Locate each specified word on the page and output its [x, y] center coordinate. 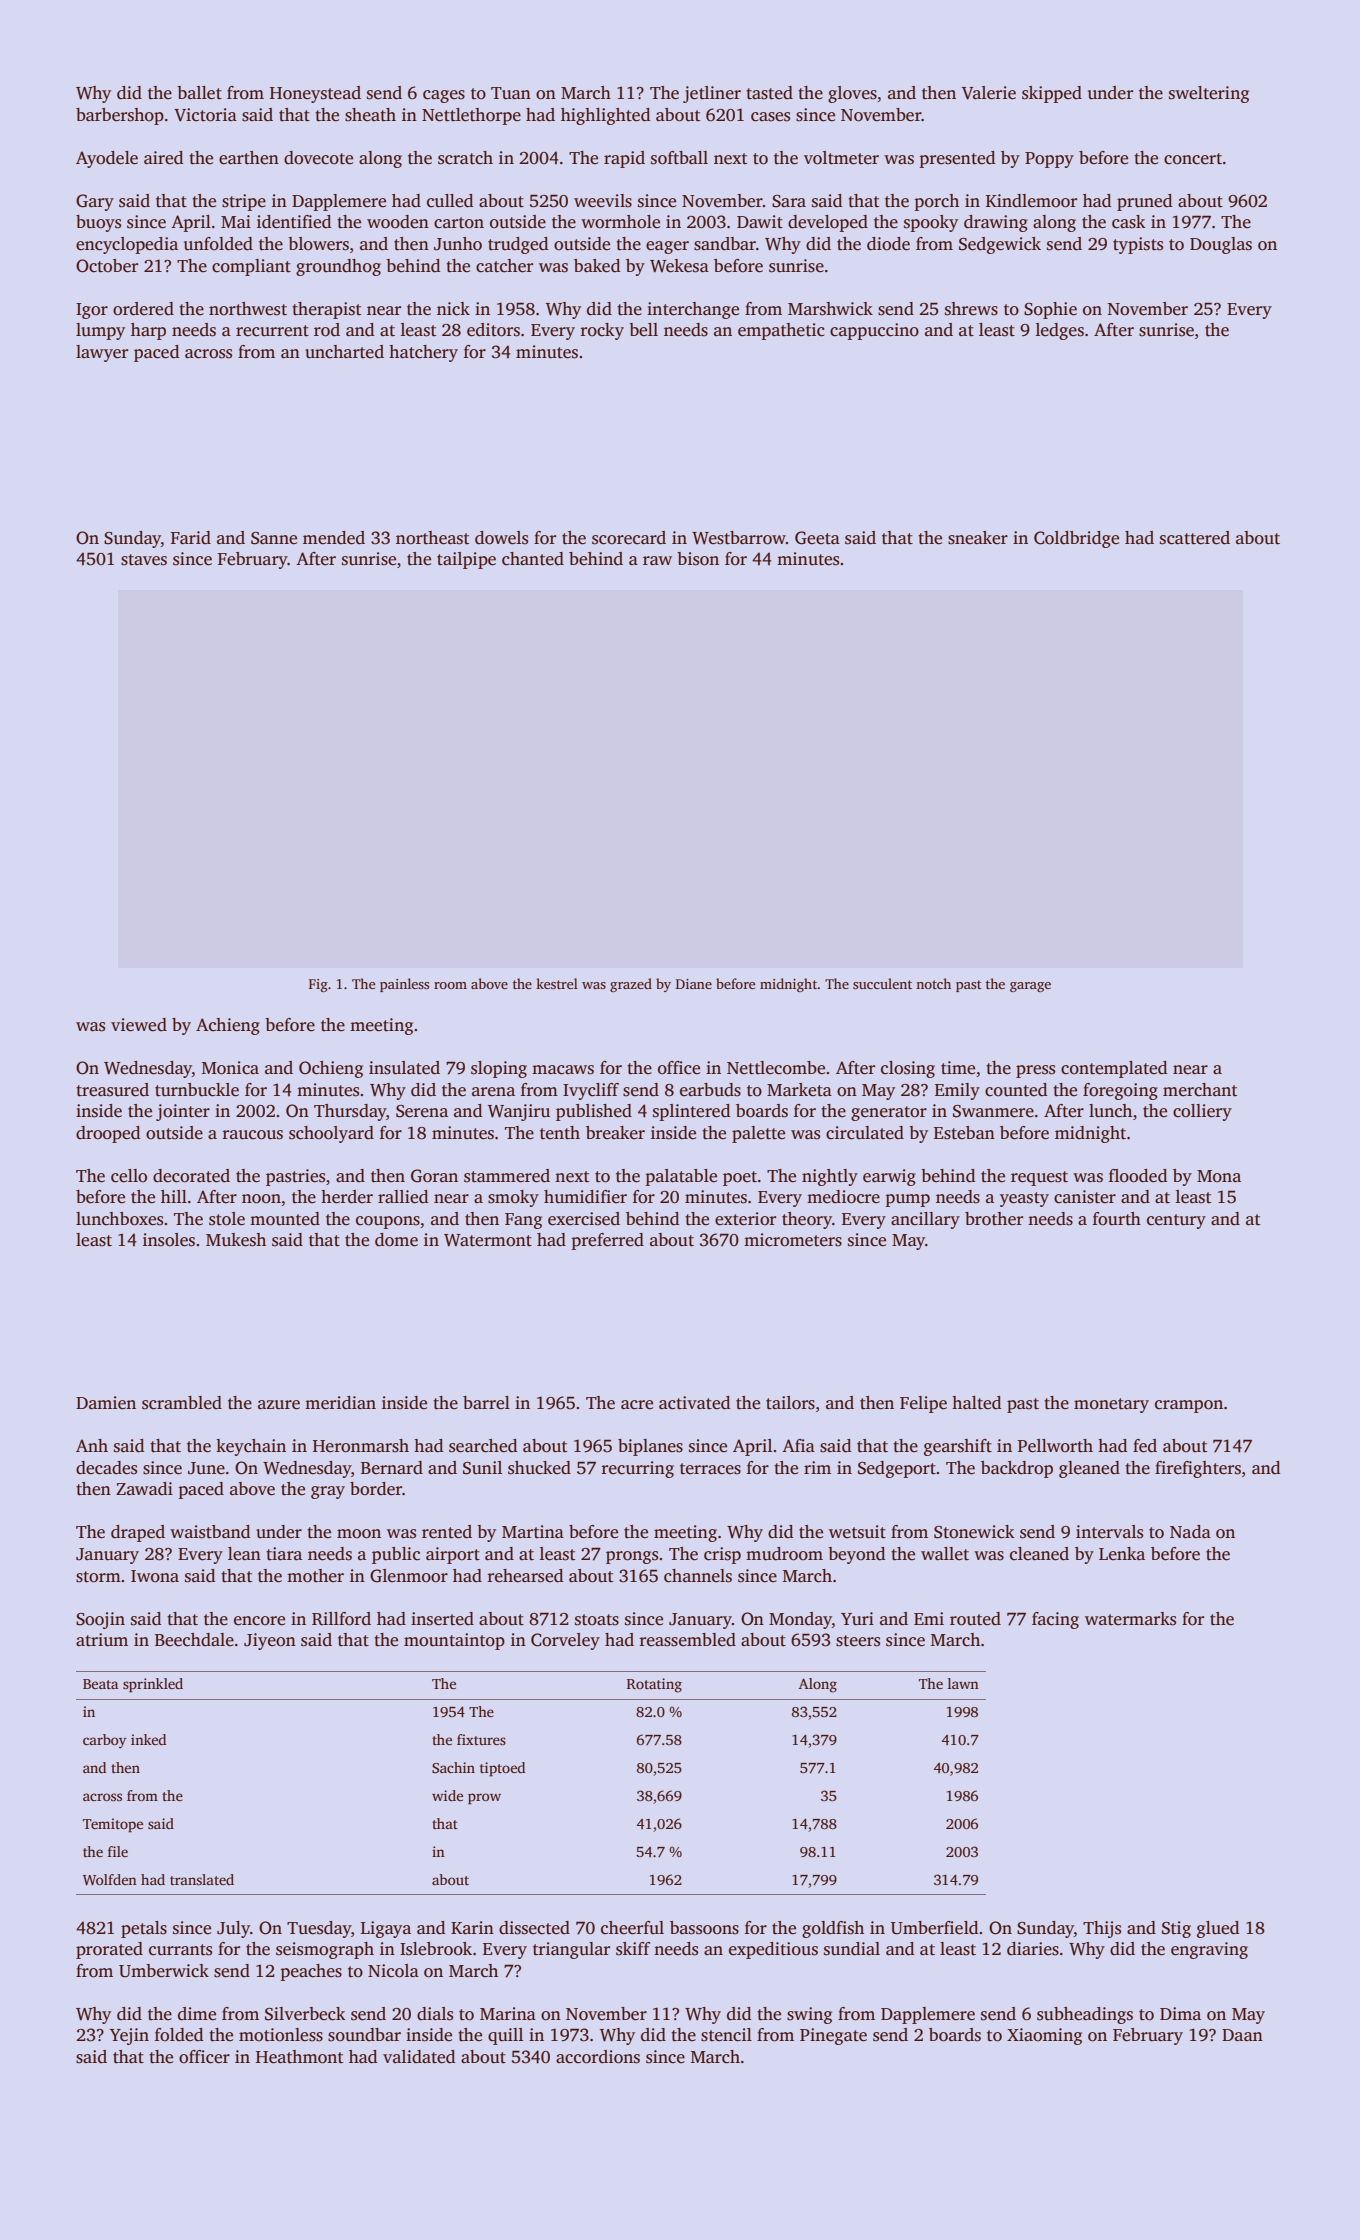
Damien [106, 1403]
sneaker [978, 538]
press [1035, 1071]
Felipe [923, 1404]
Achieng [228, 1026]
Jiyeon [270, 1641]
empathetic [781, 331]
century [1176, 1221]
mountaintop [454, 1641]
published [594, 1112]
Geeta [817, 538]
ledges [1060, 331]
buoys [98, 223]
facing [1055, 1620]
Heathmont [299, 2057]
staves [144, 560]
